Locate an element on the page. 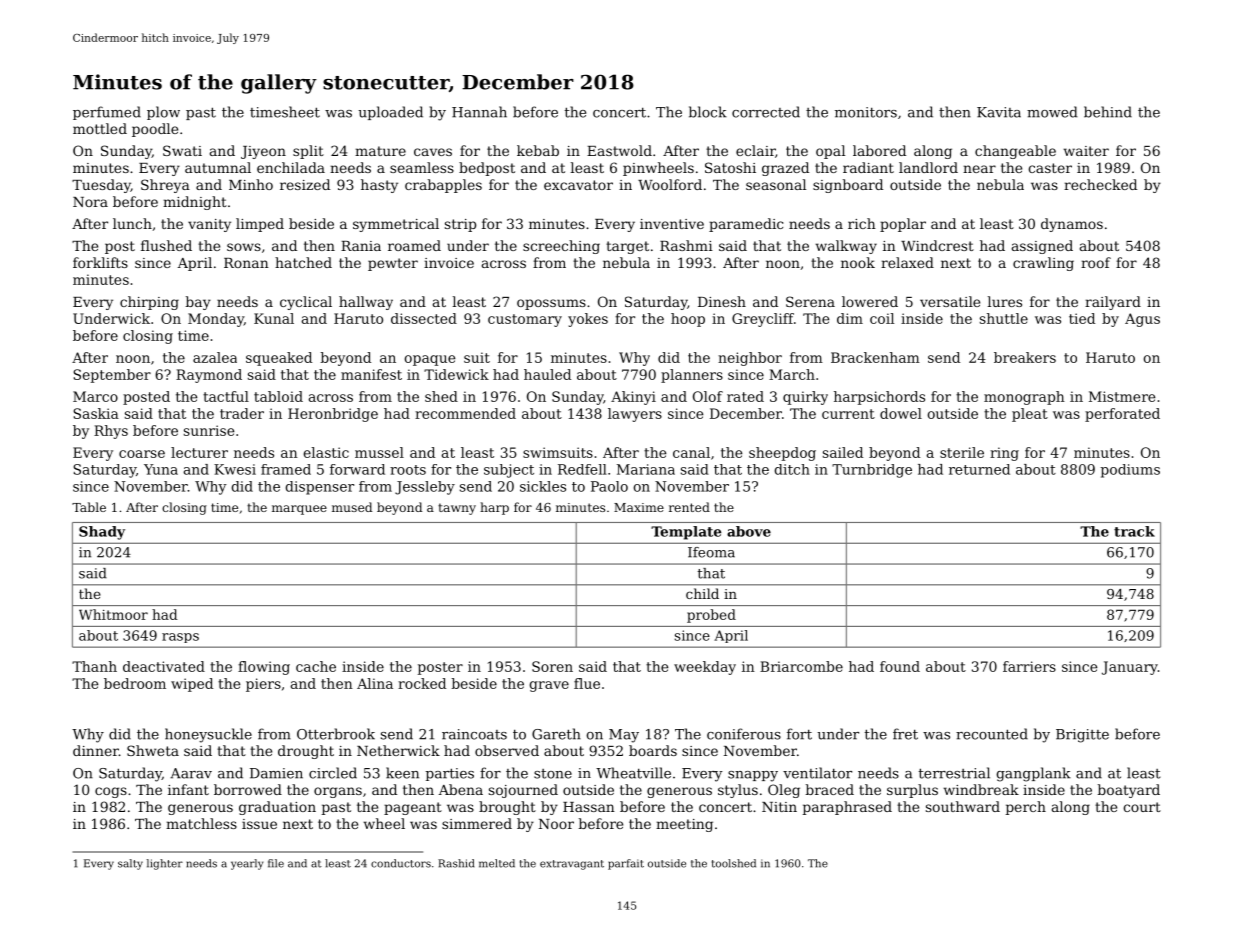 Image resolution: width=1233 pixels, height=952 pixels. parfait is located at coordinates (626, 864).
